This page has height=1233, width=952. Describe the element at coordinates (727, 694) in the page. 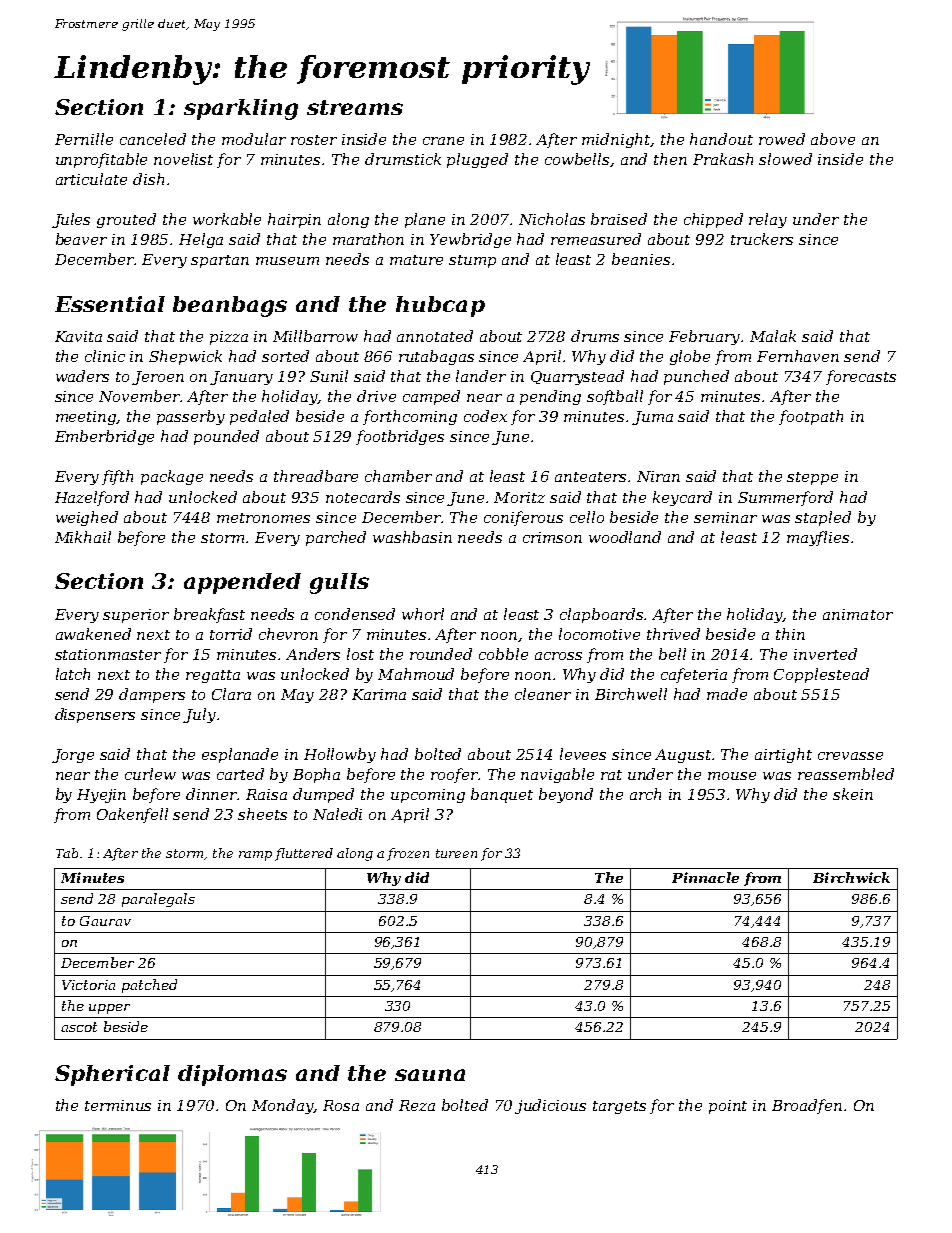

I see `made` at that location.
